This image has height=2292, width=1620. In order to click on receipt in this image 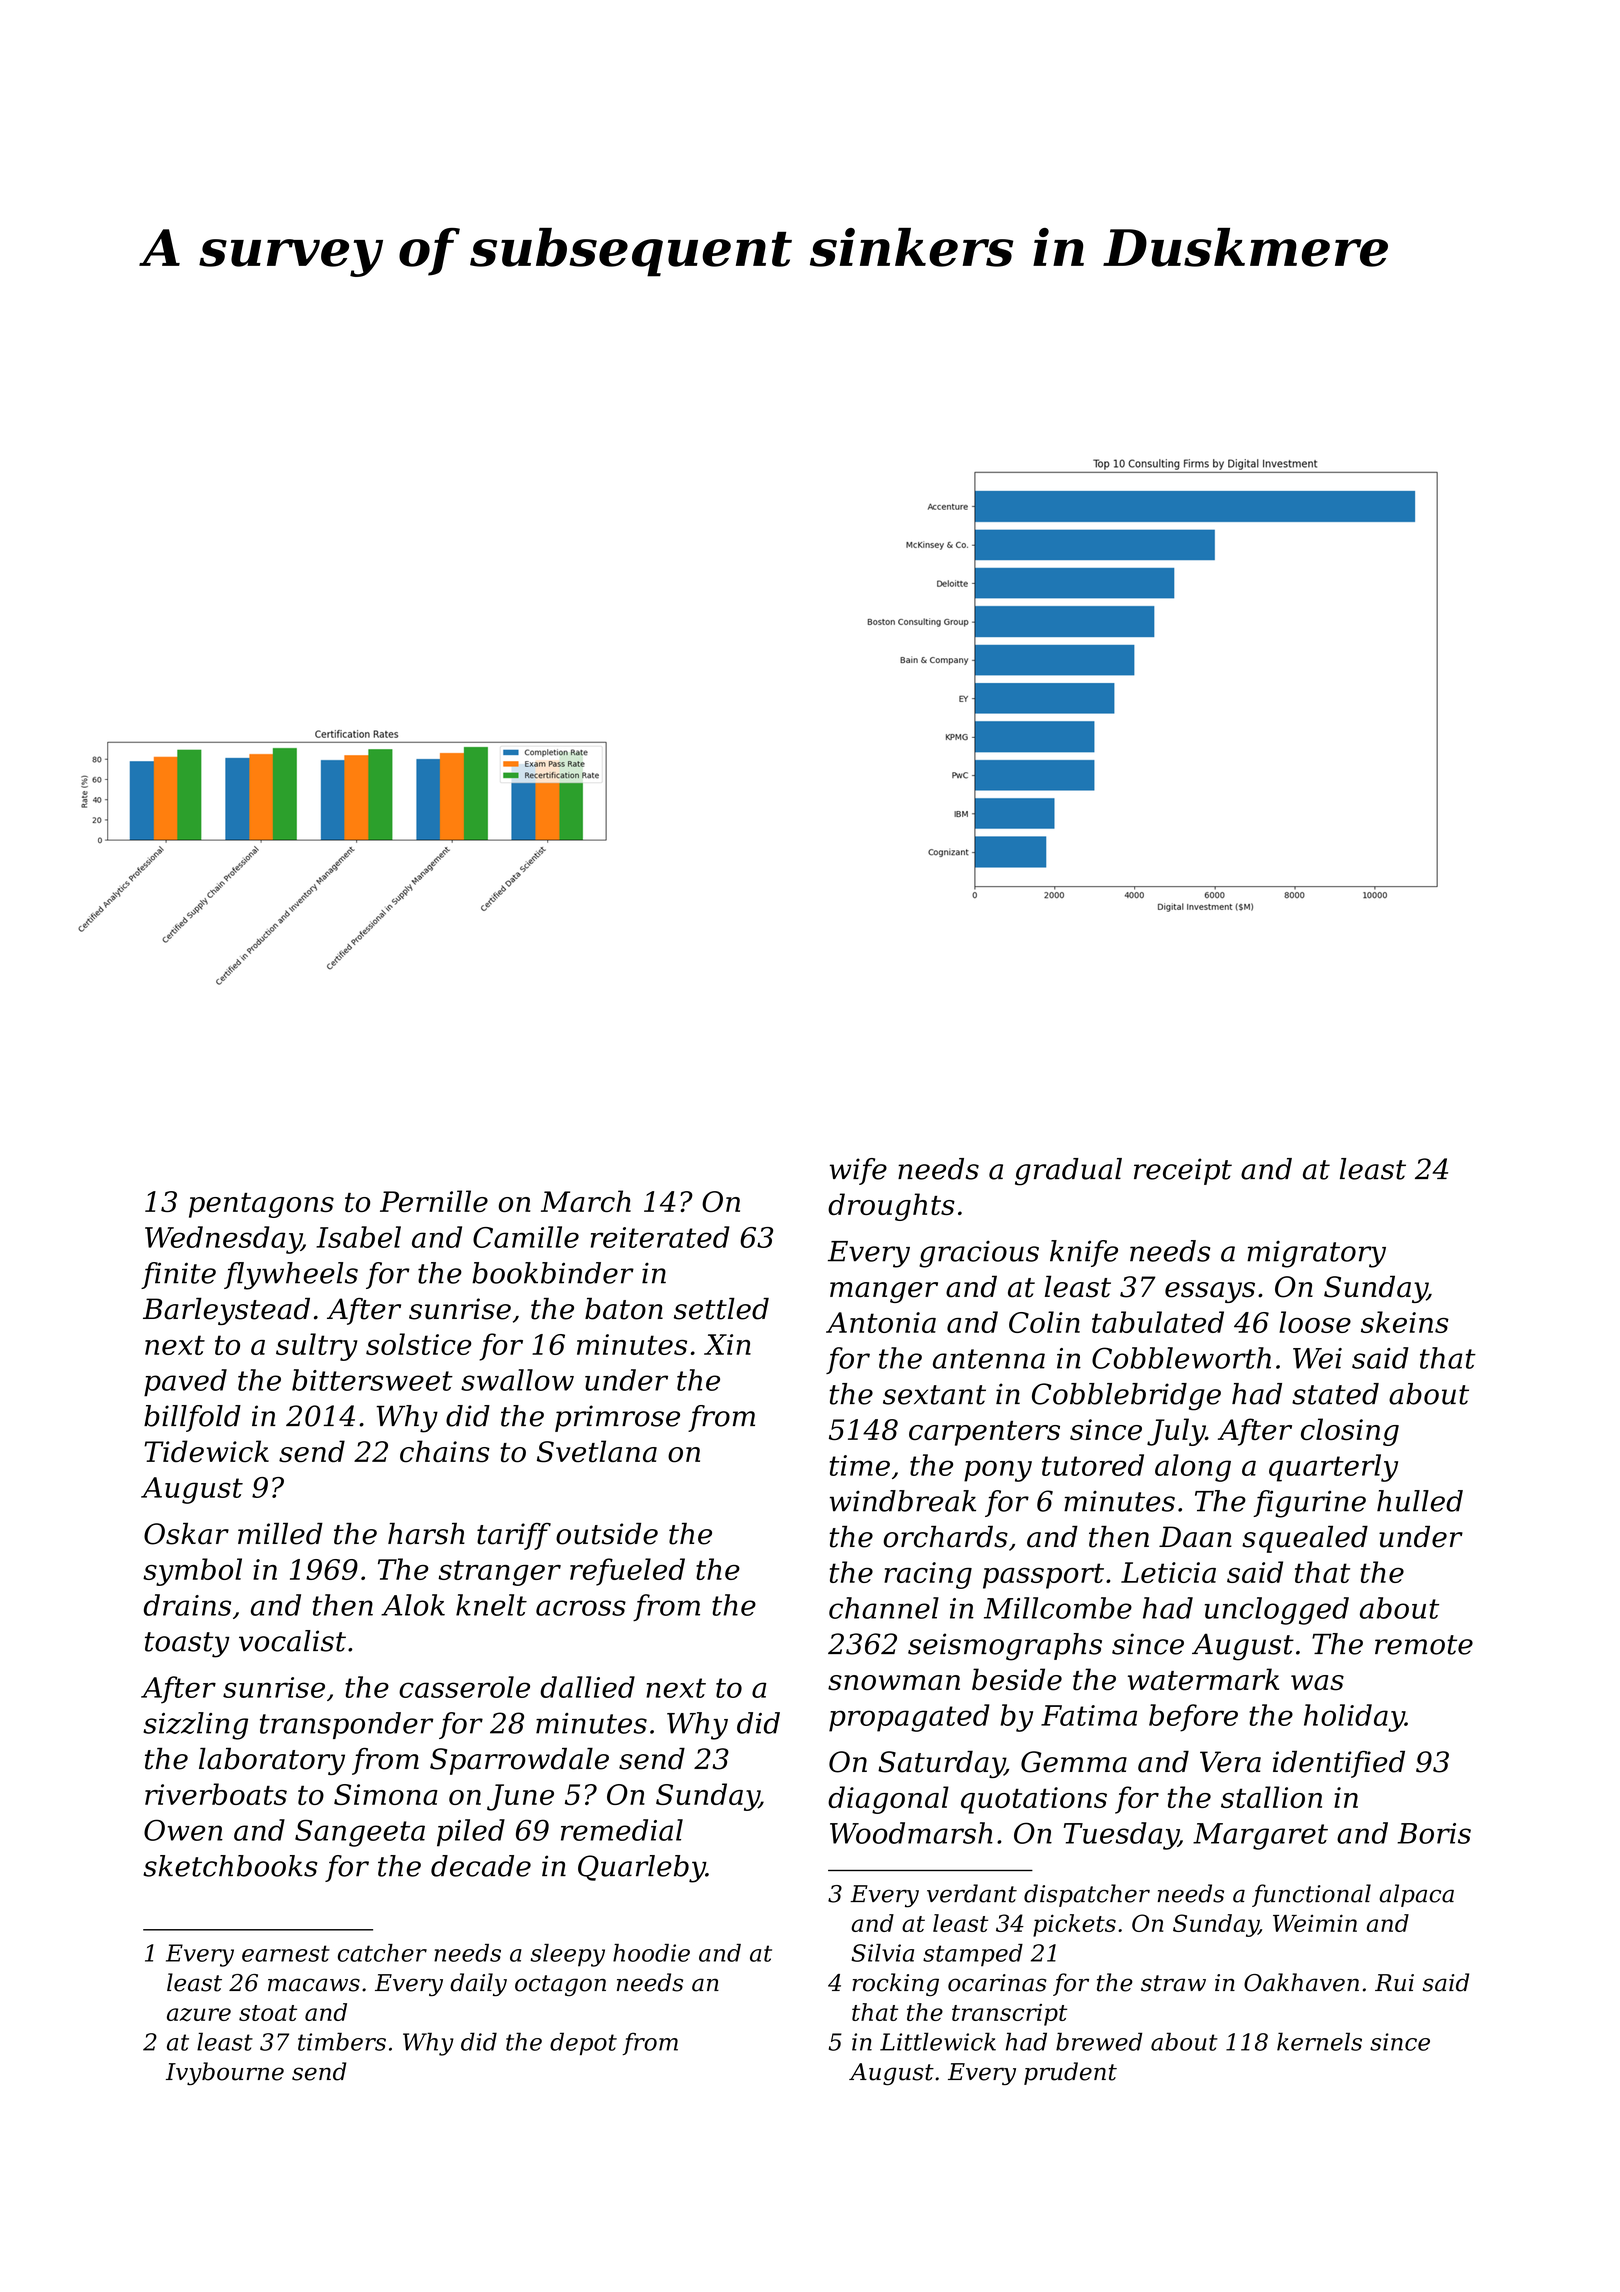, I will do `click(1183, 1171)`.
